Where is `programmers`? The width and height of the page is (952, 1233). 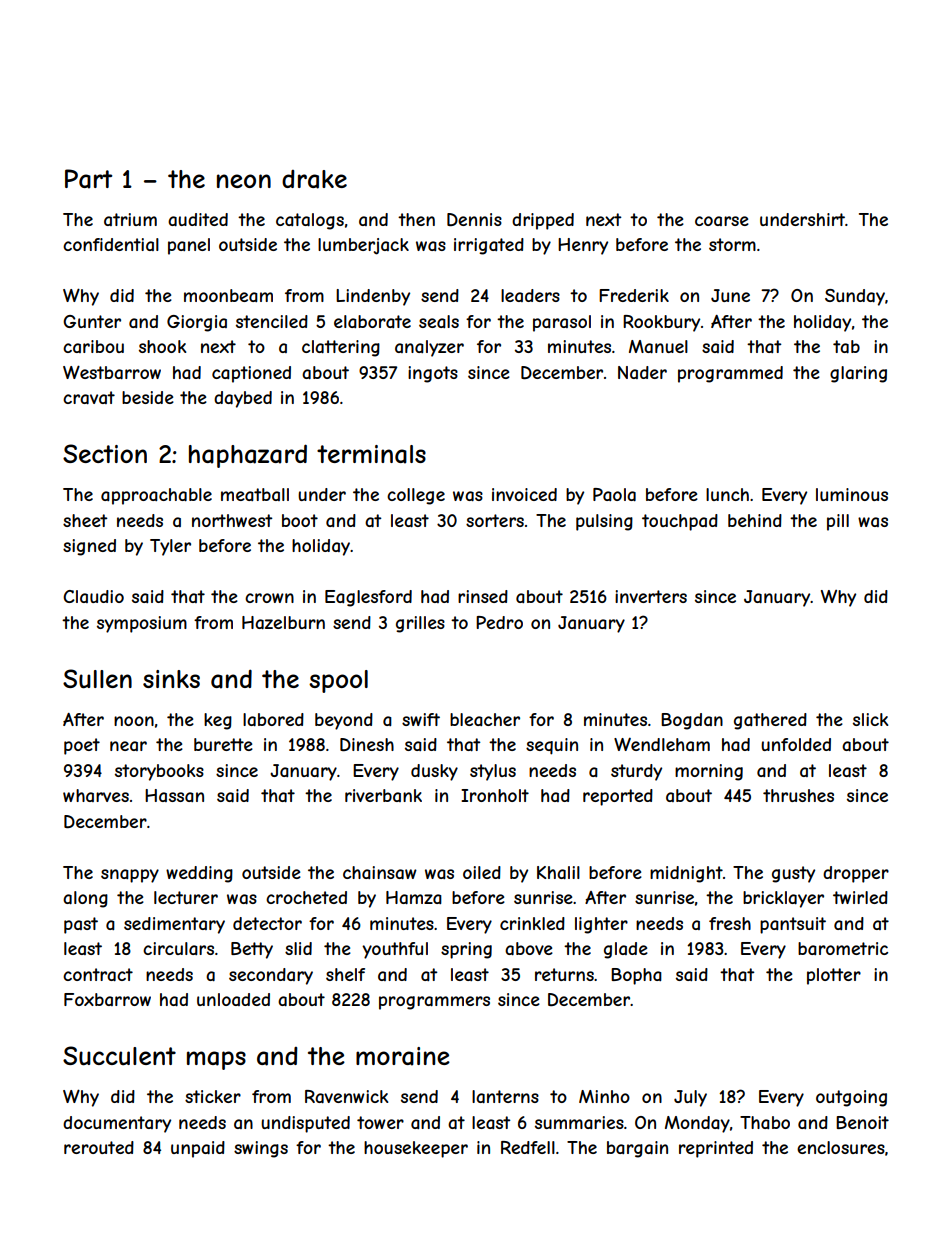
programmers is located at coordinates (434, 1003).
